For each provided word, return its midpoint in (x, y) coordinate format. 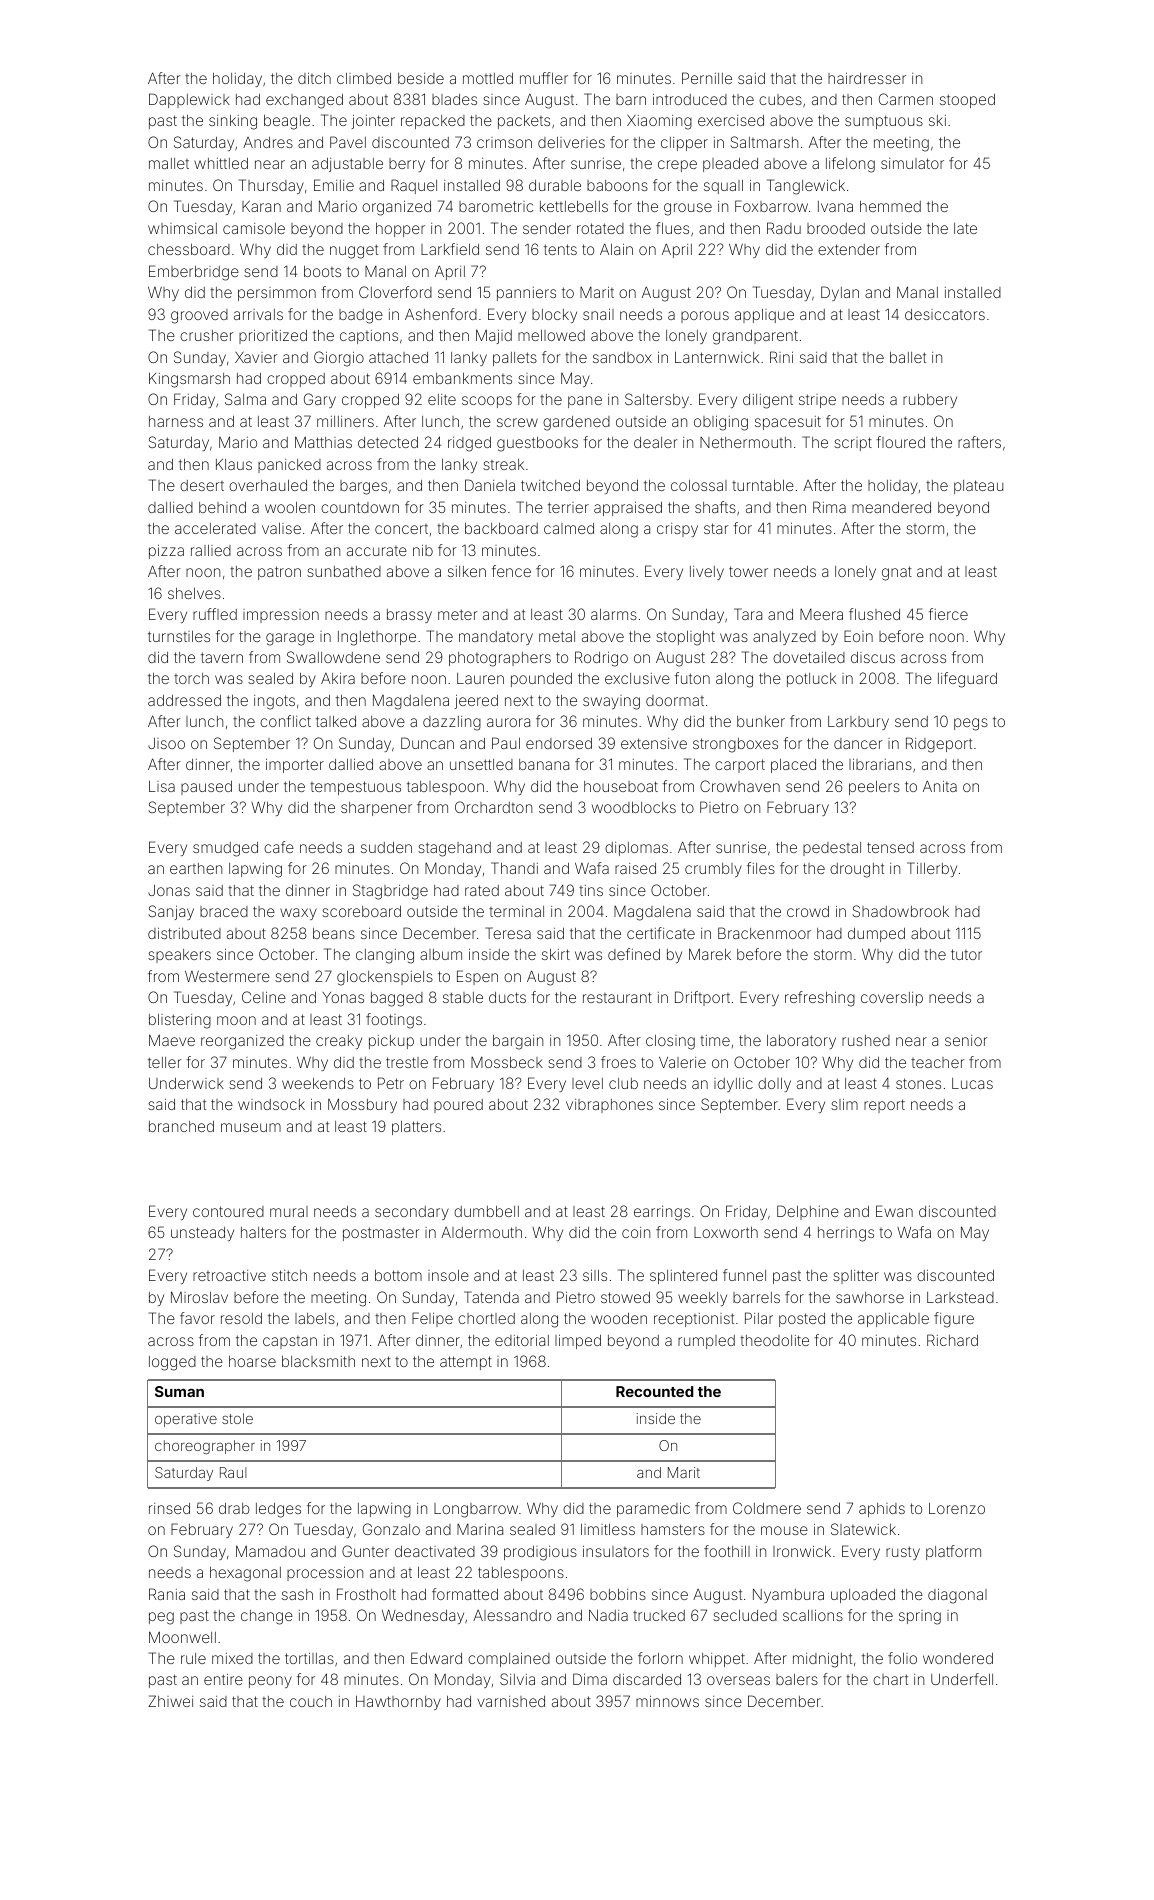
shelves (194, 593)
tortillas (309, 1658)
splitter (856, 1277)
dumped (876, 935)
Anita (940, 786)
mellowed (551, 335)
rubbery (930, 401)
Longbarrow (476, 1510)
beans (334, 933)
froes (618, 1062)
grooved (199, 316)
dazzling (452, 723)
